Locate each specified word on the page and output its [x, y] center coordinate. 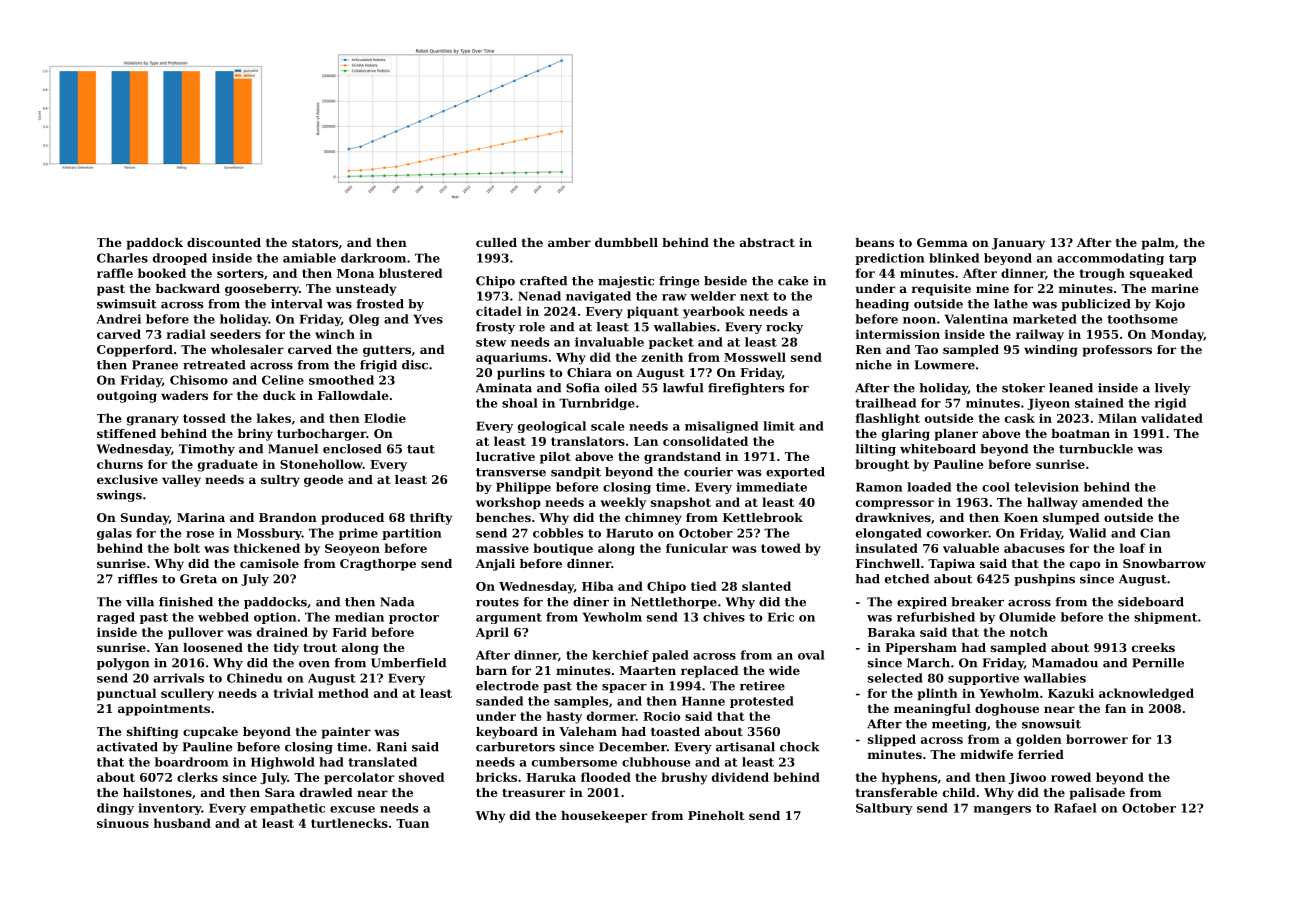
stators [315, 243]
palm [1158, 244]
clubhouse [656, 762]
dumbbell [626, 242]
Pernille [1158, 663]
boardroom [191, 762]
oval [811, 655]
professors [1117, 351]
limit [779, 426]
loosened [213, 647]
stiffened [126, 433]
